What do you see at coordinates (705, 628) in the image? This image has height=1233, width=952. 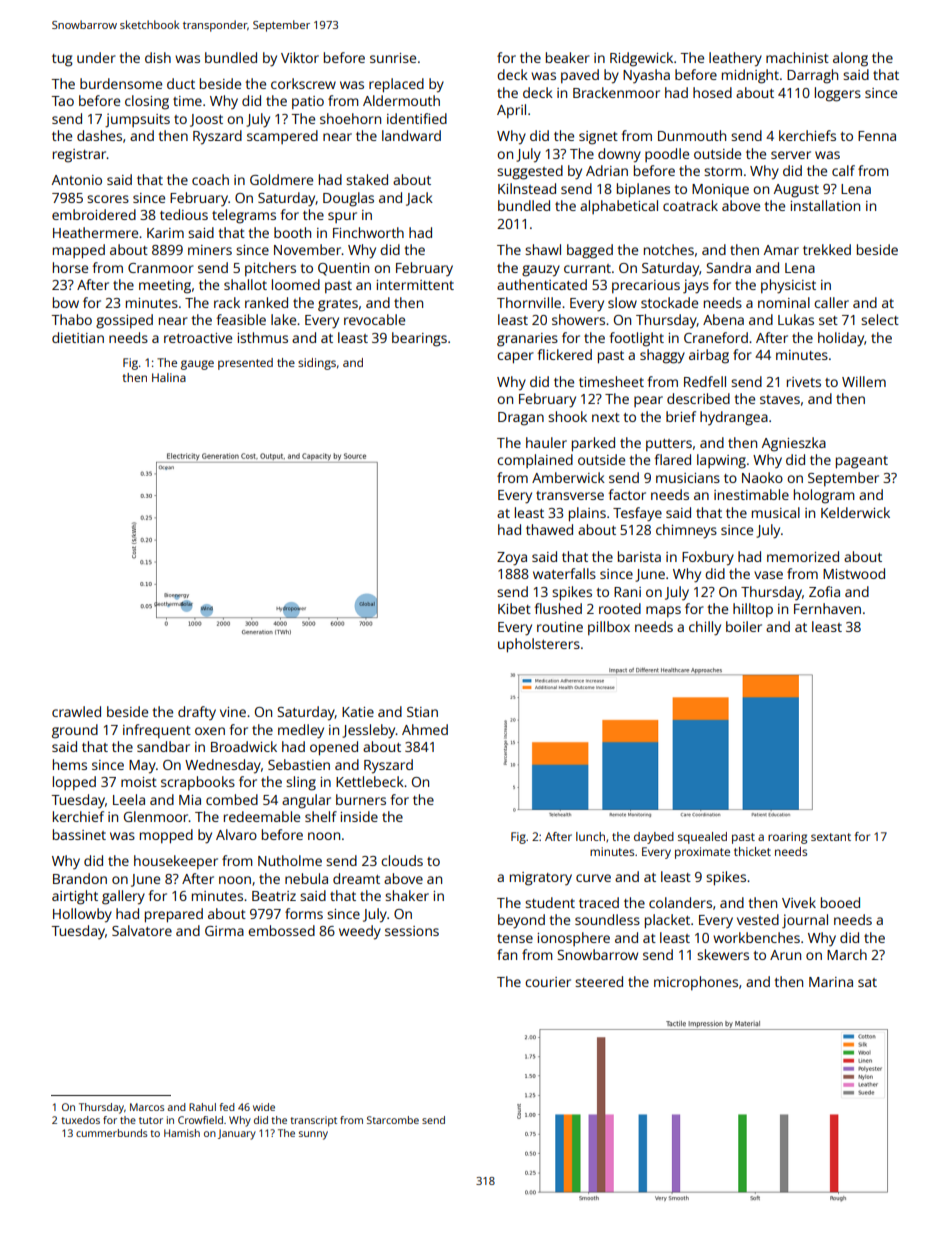 I see `chilly` at bounding box center [705, 628].
